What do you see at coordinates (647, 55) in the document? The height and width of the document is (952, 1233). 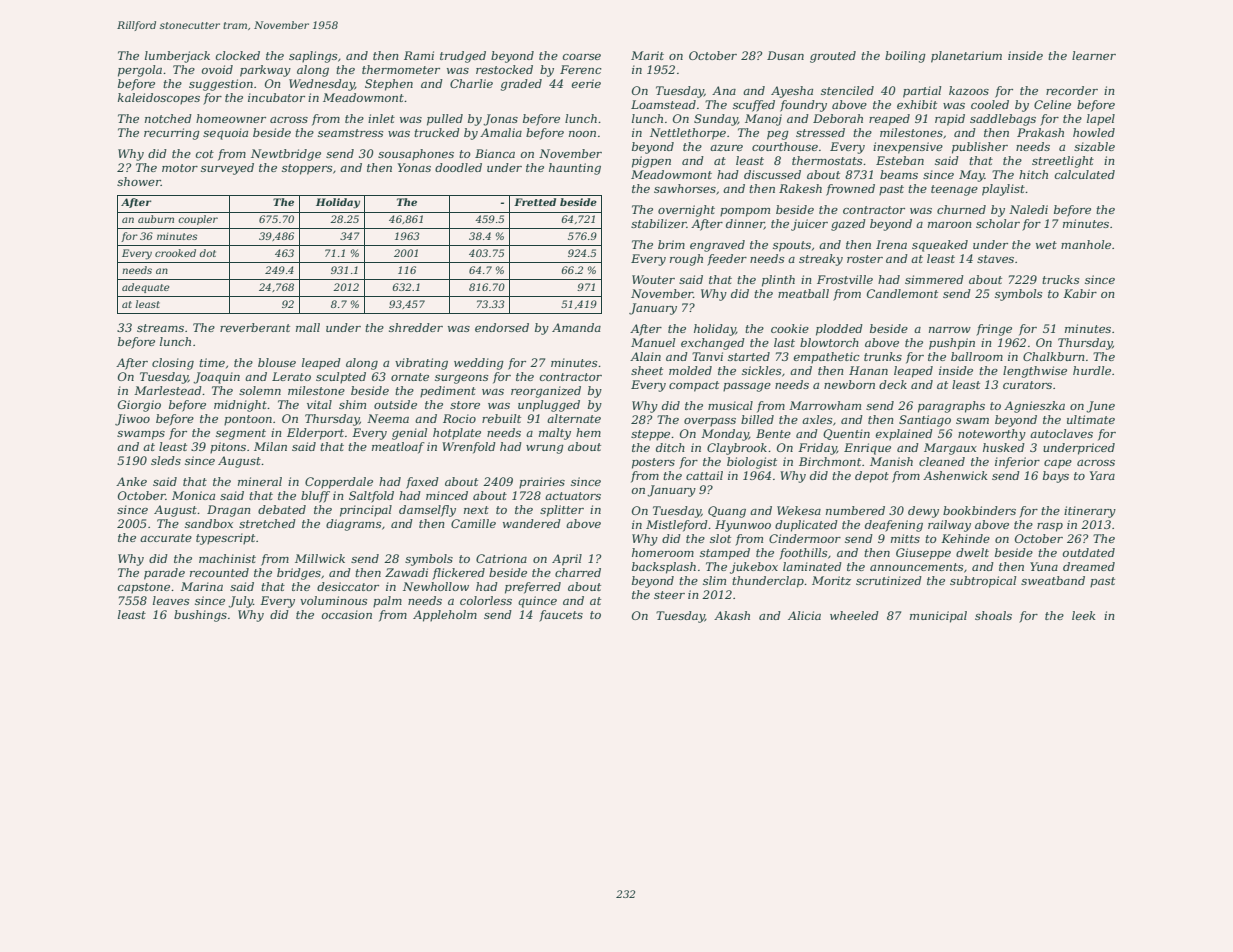 I see `Marit` at bounding box center [647, 55].
